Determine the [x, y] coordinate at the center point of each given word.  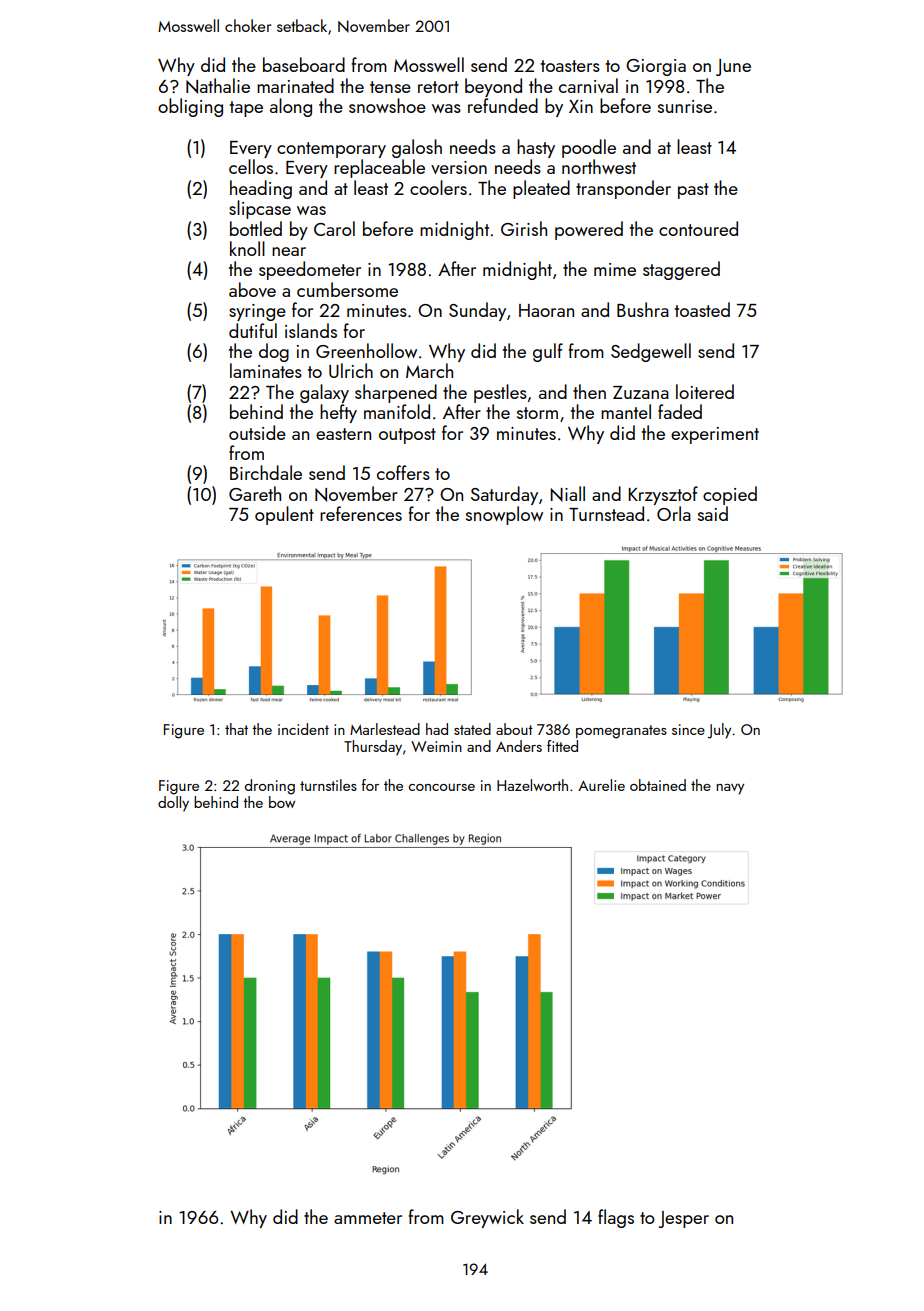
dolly [173, 804]
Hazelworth [532, 785]
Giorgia [656, 67]
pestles [500, 393]
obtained [658, 785]
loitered [705, 391]
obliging [190, 107]
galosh [417, 148]
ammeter [368, 1218]
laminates [266, 370]
